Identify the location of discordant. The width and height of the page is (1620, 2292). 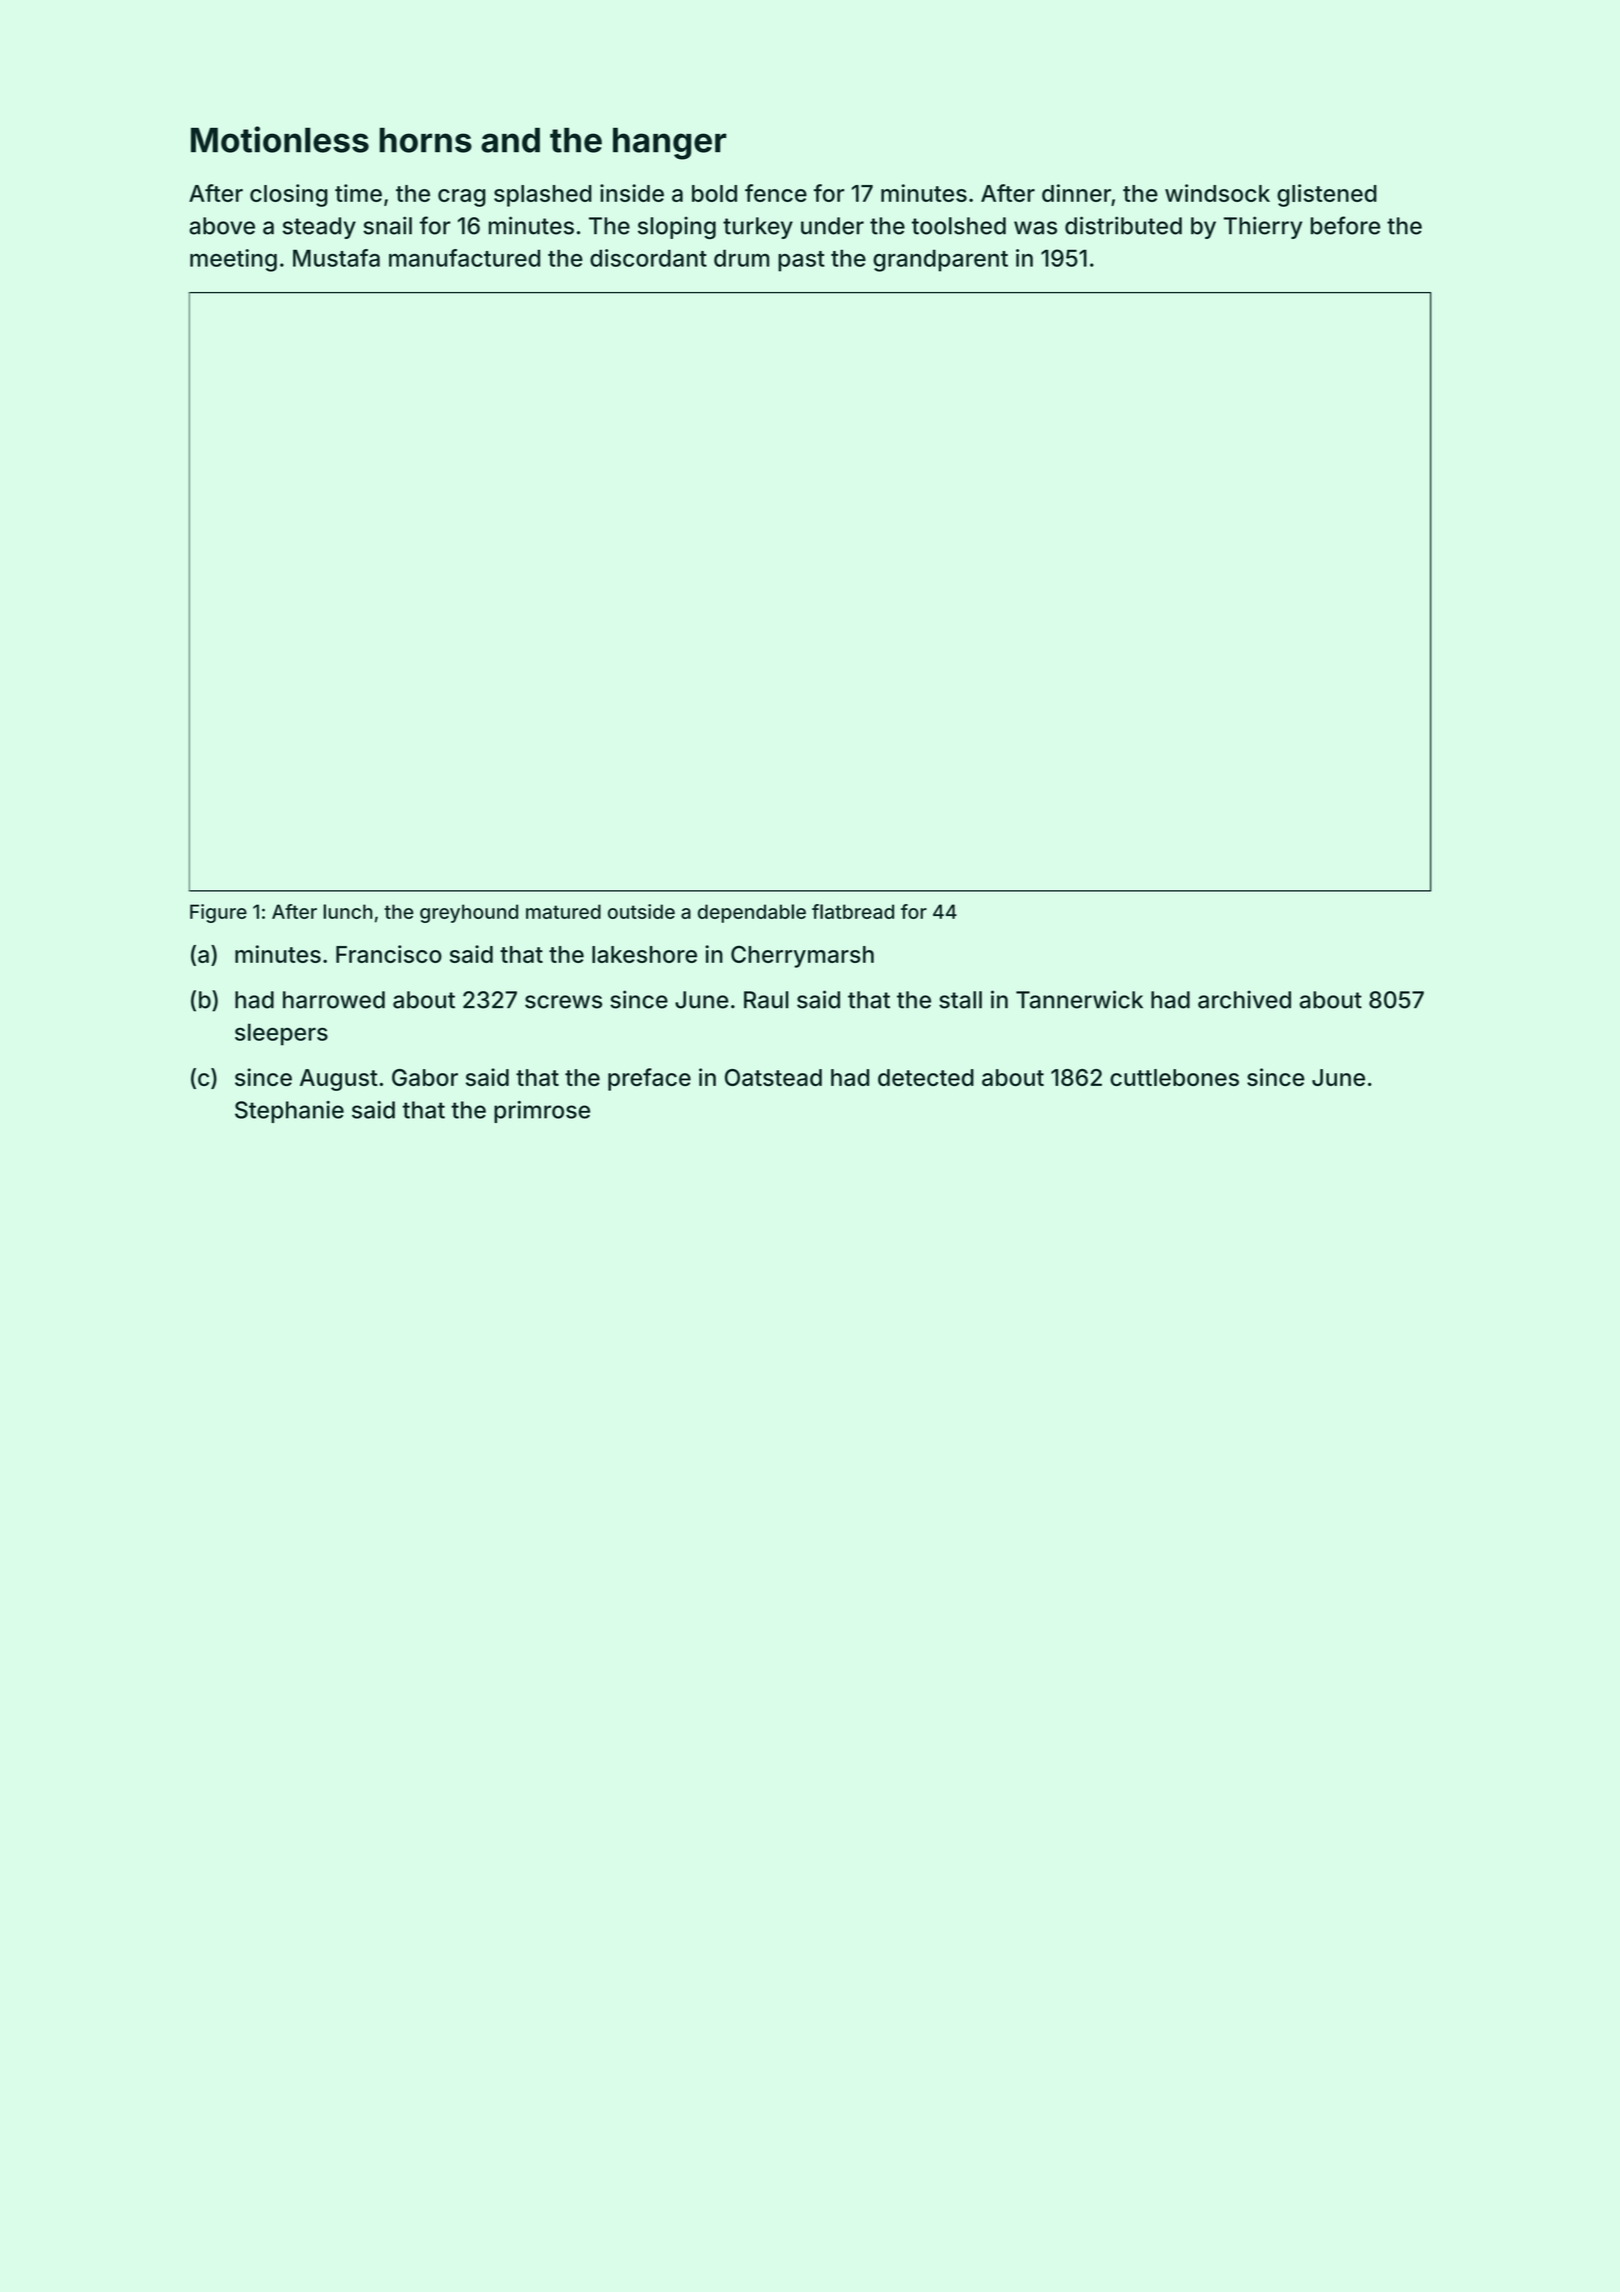
(648, 258).
